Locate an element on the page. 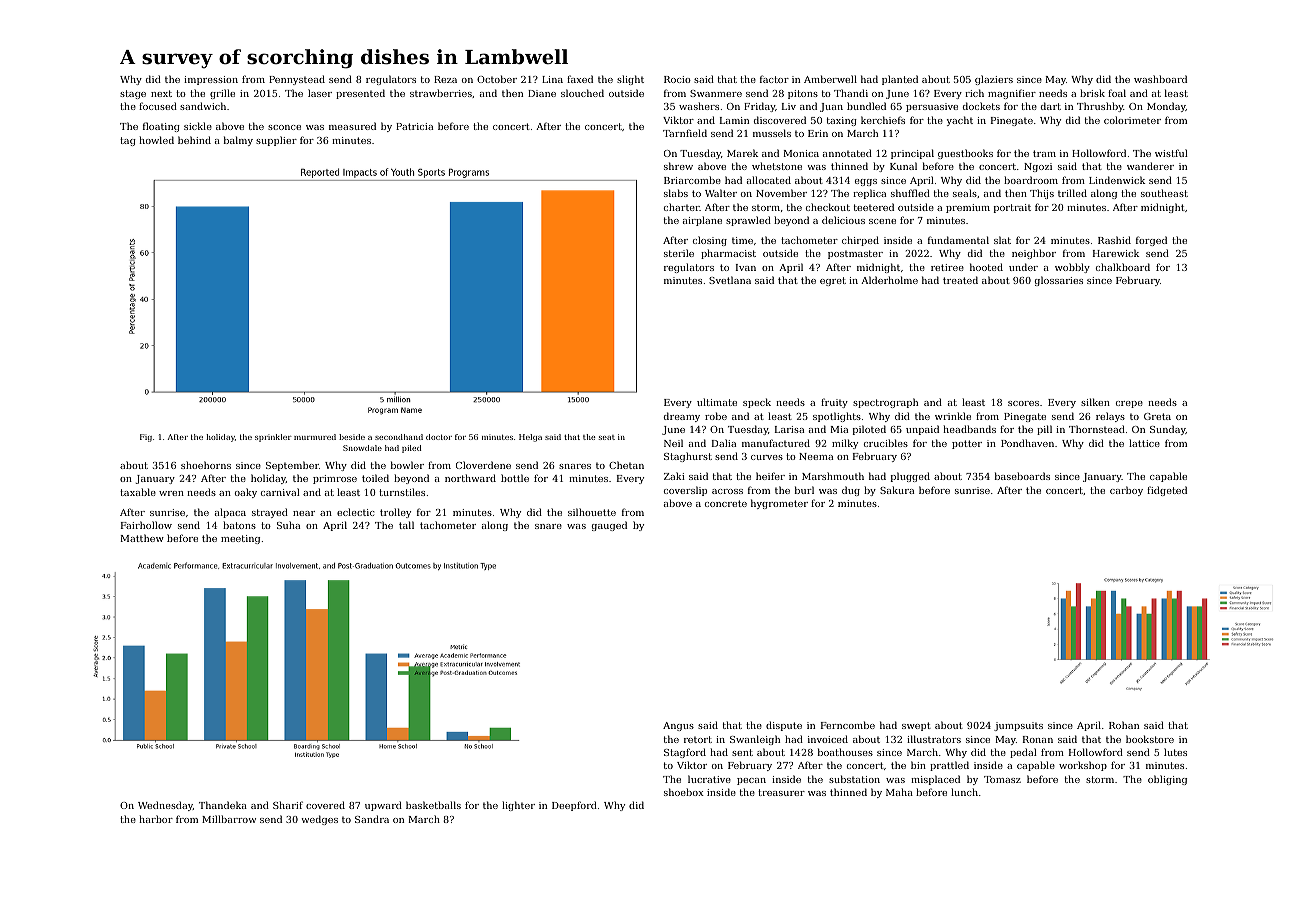 This document has height=924, width=1308. Thandeka is located at coordinates (223, 805).
